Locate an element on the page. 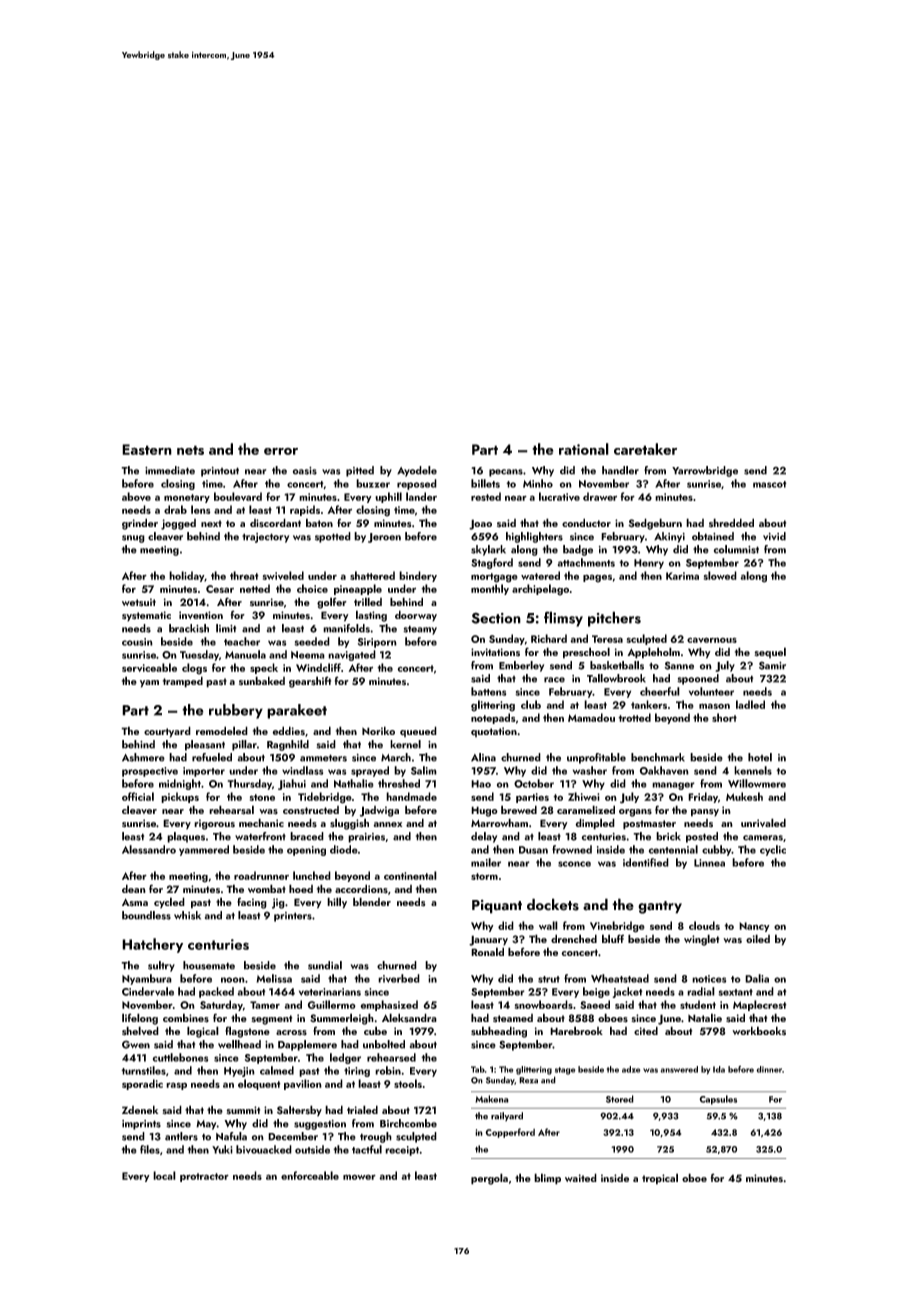  Windcliff is located at coordinates (318, 667).
